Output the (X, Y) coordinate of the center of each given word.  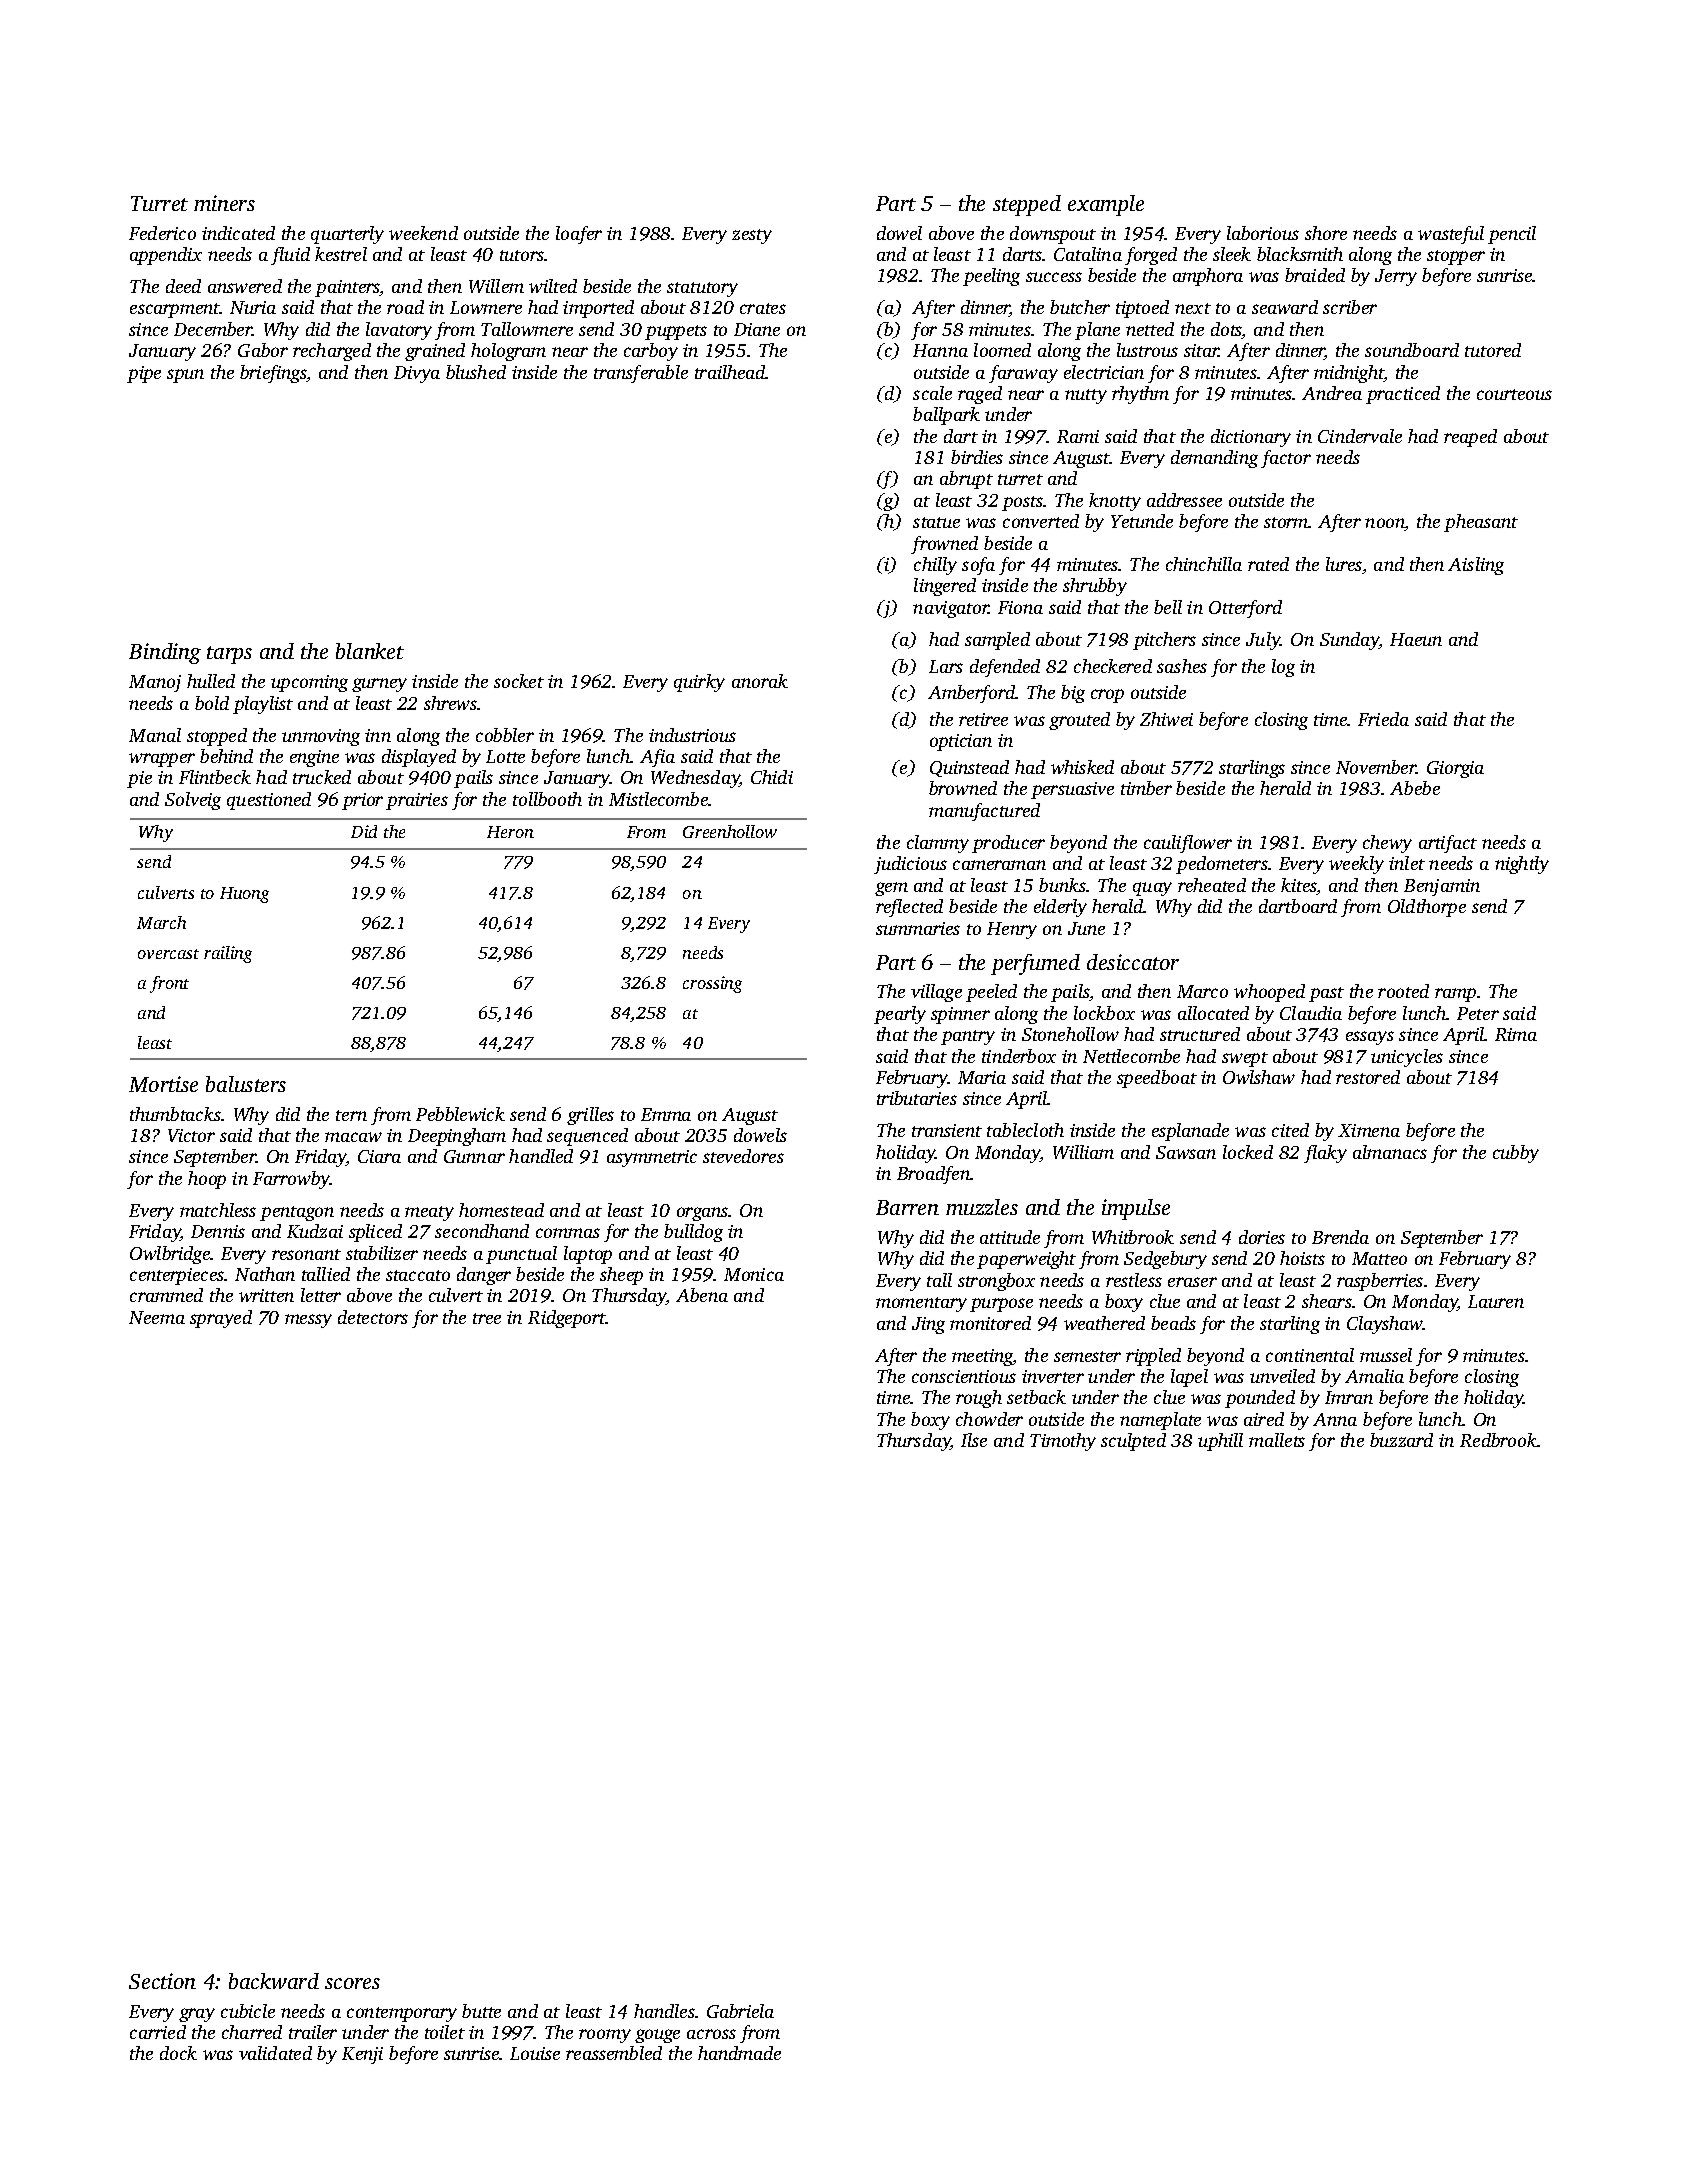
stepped (1027, 205)
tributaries (917, 1098)
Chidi (772, 777)
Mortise (163, 1084)
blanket (370, 651)
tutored (1493, 350)
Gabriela (740, 2011)
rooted (1403, 991)
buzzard (1401, 1440)
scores (352, 1983)
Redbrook (1498, 1440)
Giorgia (1455, 769)
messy (308, 1321)
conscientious (964, 1376)
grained (435, 352)
